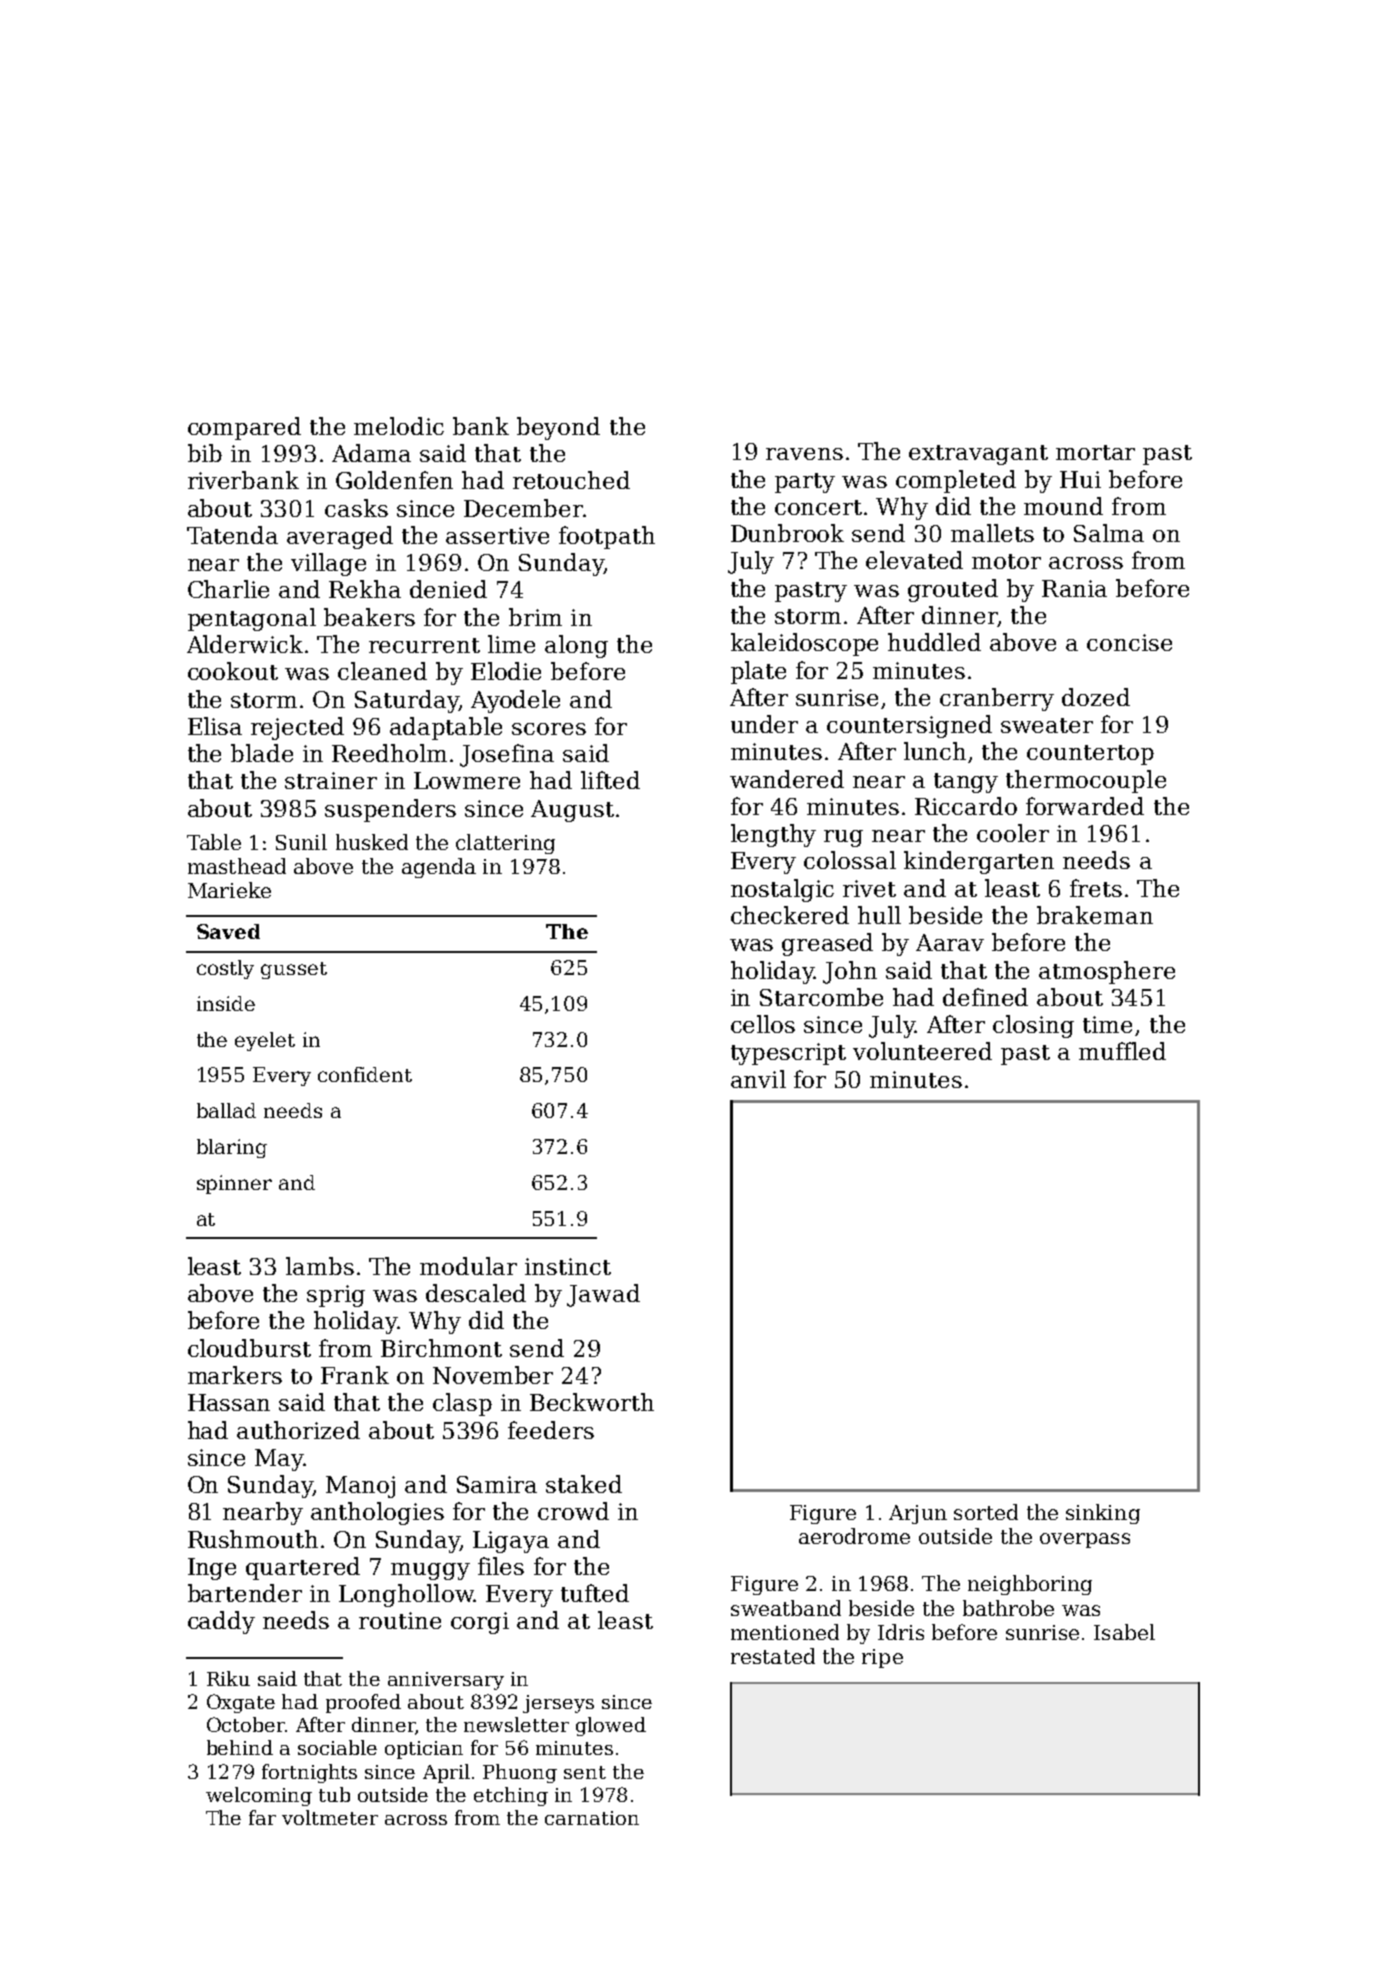 The image size is (1386, 1969). I want to click on anthologies, so click(377, 1513).
